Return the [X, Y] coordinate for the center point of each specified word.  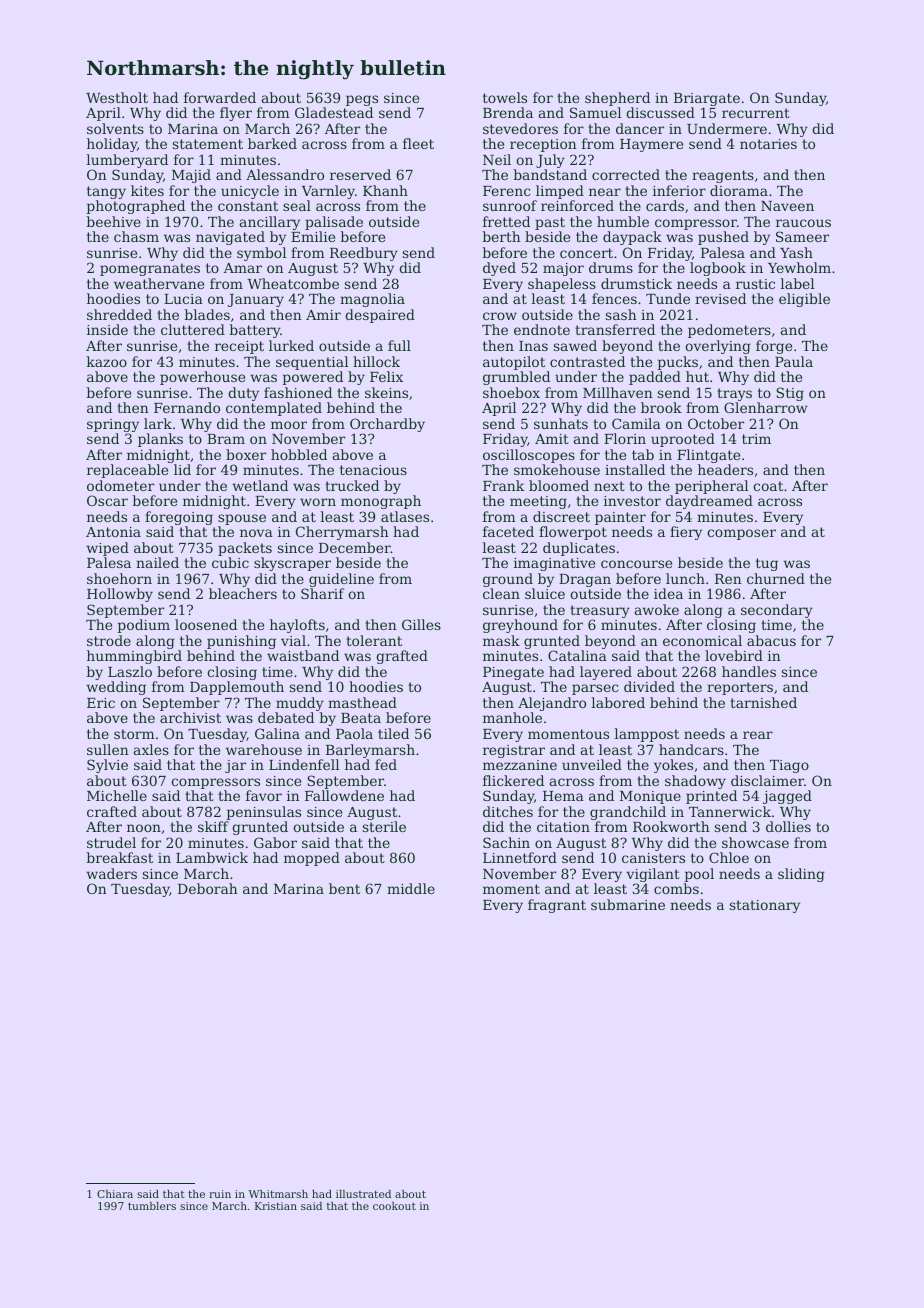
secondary [777, 611]
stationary [765, 906]
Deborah [208, 888]
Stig [790, 394]
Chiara [115, 1194]
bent [344, 888]
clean [501, 593]
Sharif [323, 593]
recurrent [756, 113]
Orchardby [387, 425]
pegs [362, 100]
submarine [628, 904]
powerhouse [202, 378]
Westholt [117, 97]
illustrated [363, 1194]
